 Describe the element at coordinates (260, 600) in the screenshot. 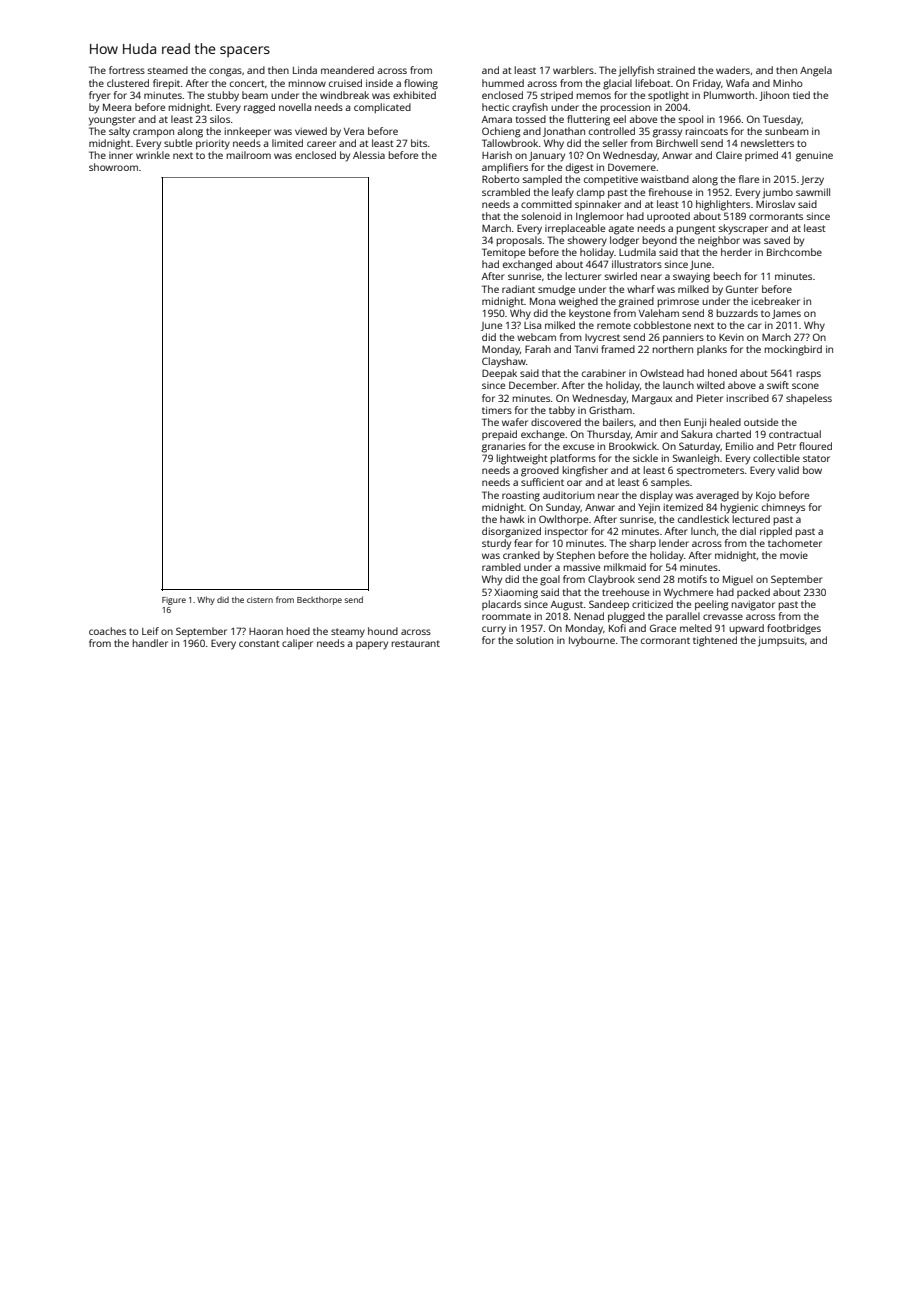

I see `cistern` at that location.
